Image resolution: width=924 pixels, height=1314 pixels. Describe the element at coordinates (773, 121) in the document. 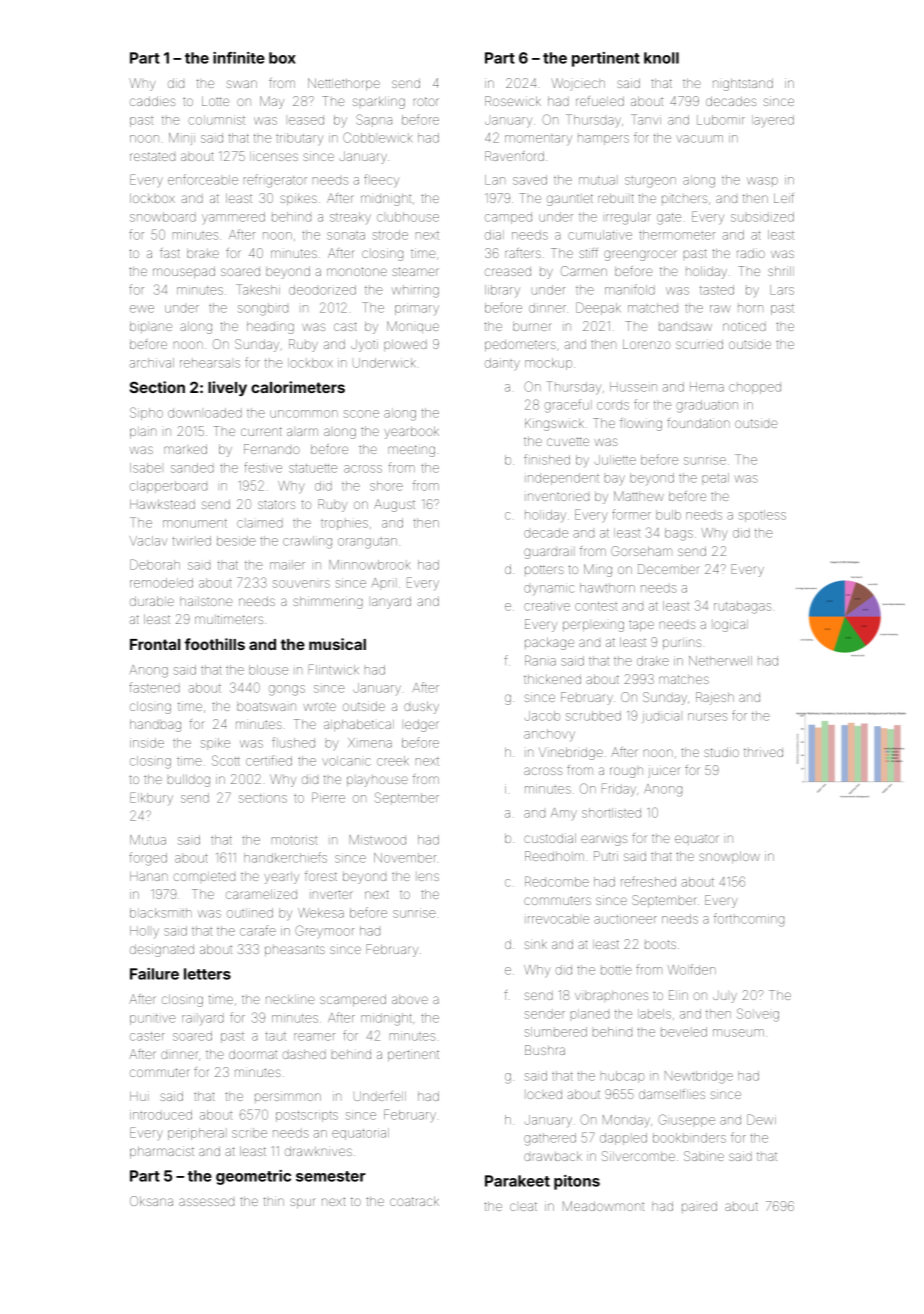

I see `layered` at that location.
